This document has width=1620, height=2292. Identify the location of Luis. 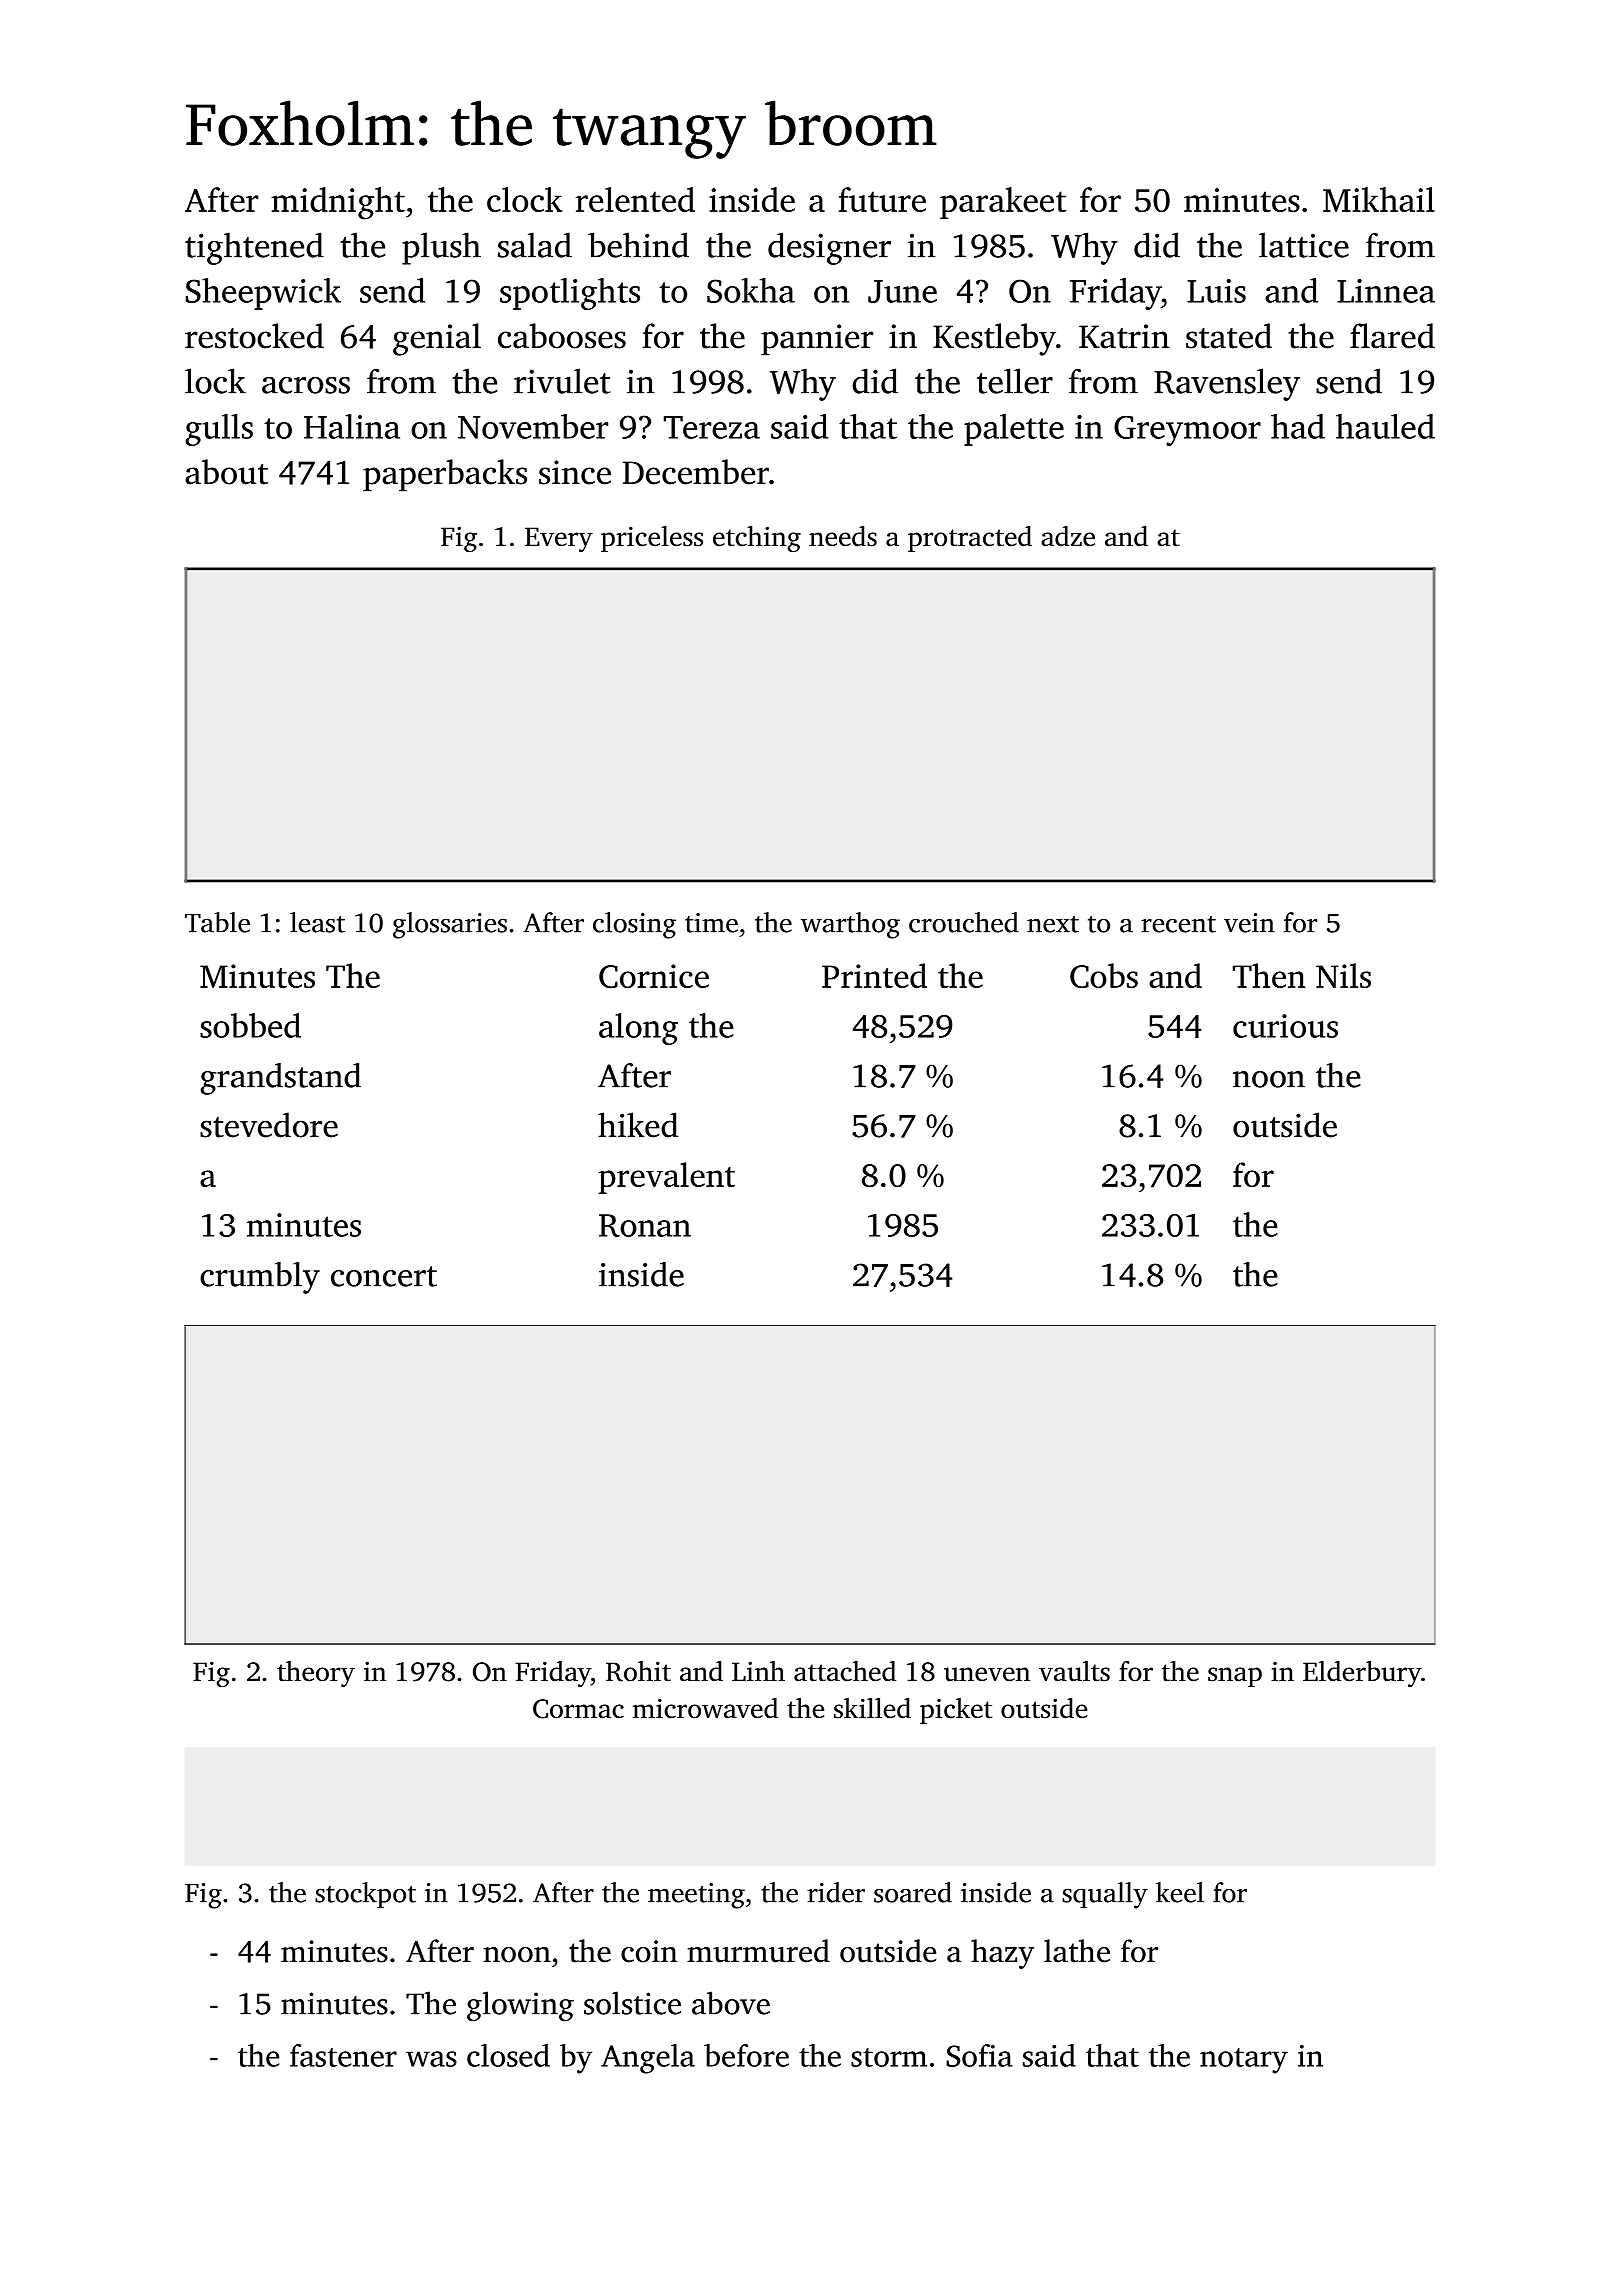
(1216, 291).
